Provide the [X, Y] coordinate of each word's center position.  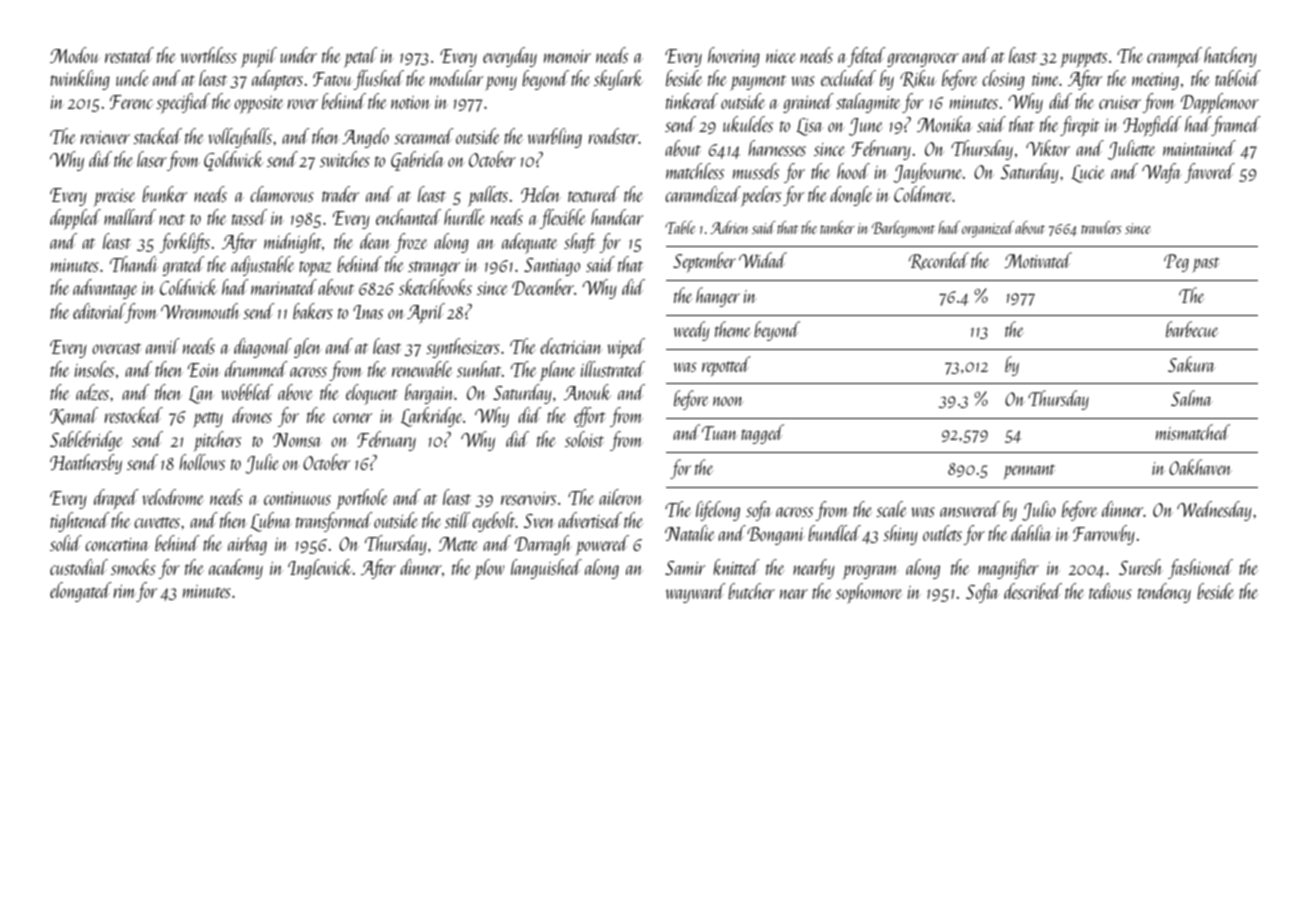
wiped [626, 348]
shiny [900, 535]
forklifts [184, 243]
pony [501, 83]
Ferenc [131, 102]
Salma [1191, 398]
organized [988, 229]
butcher [751, 591]
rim [124, 591]
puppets [1083, 60]
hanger [718, 297]
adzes [92, 392]
